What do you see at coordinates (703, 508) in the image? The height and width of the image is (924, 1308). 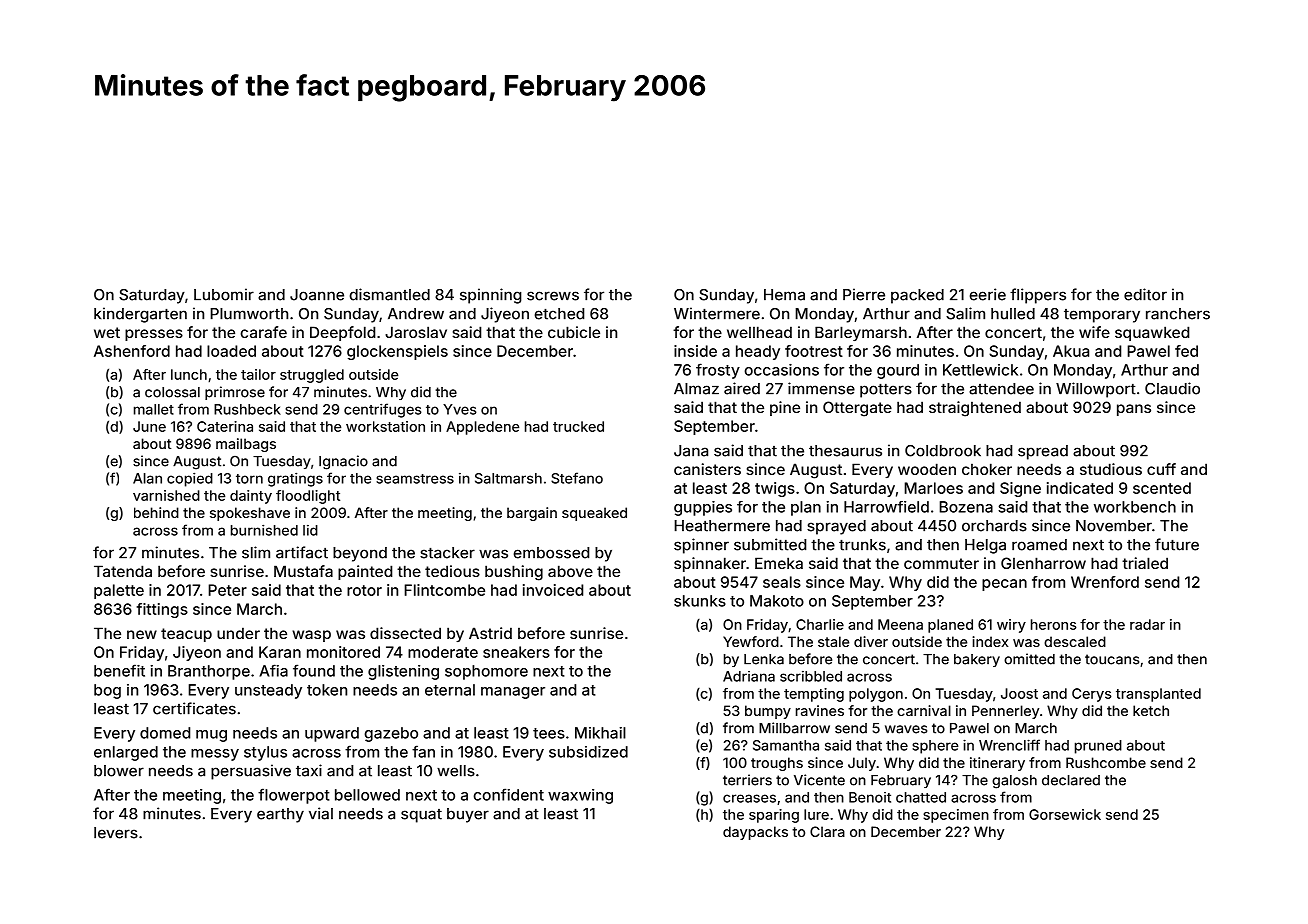 I see `guppies` at bounding box center [703, 508].
